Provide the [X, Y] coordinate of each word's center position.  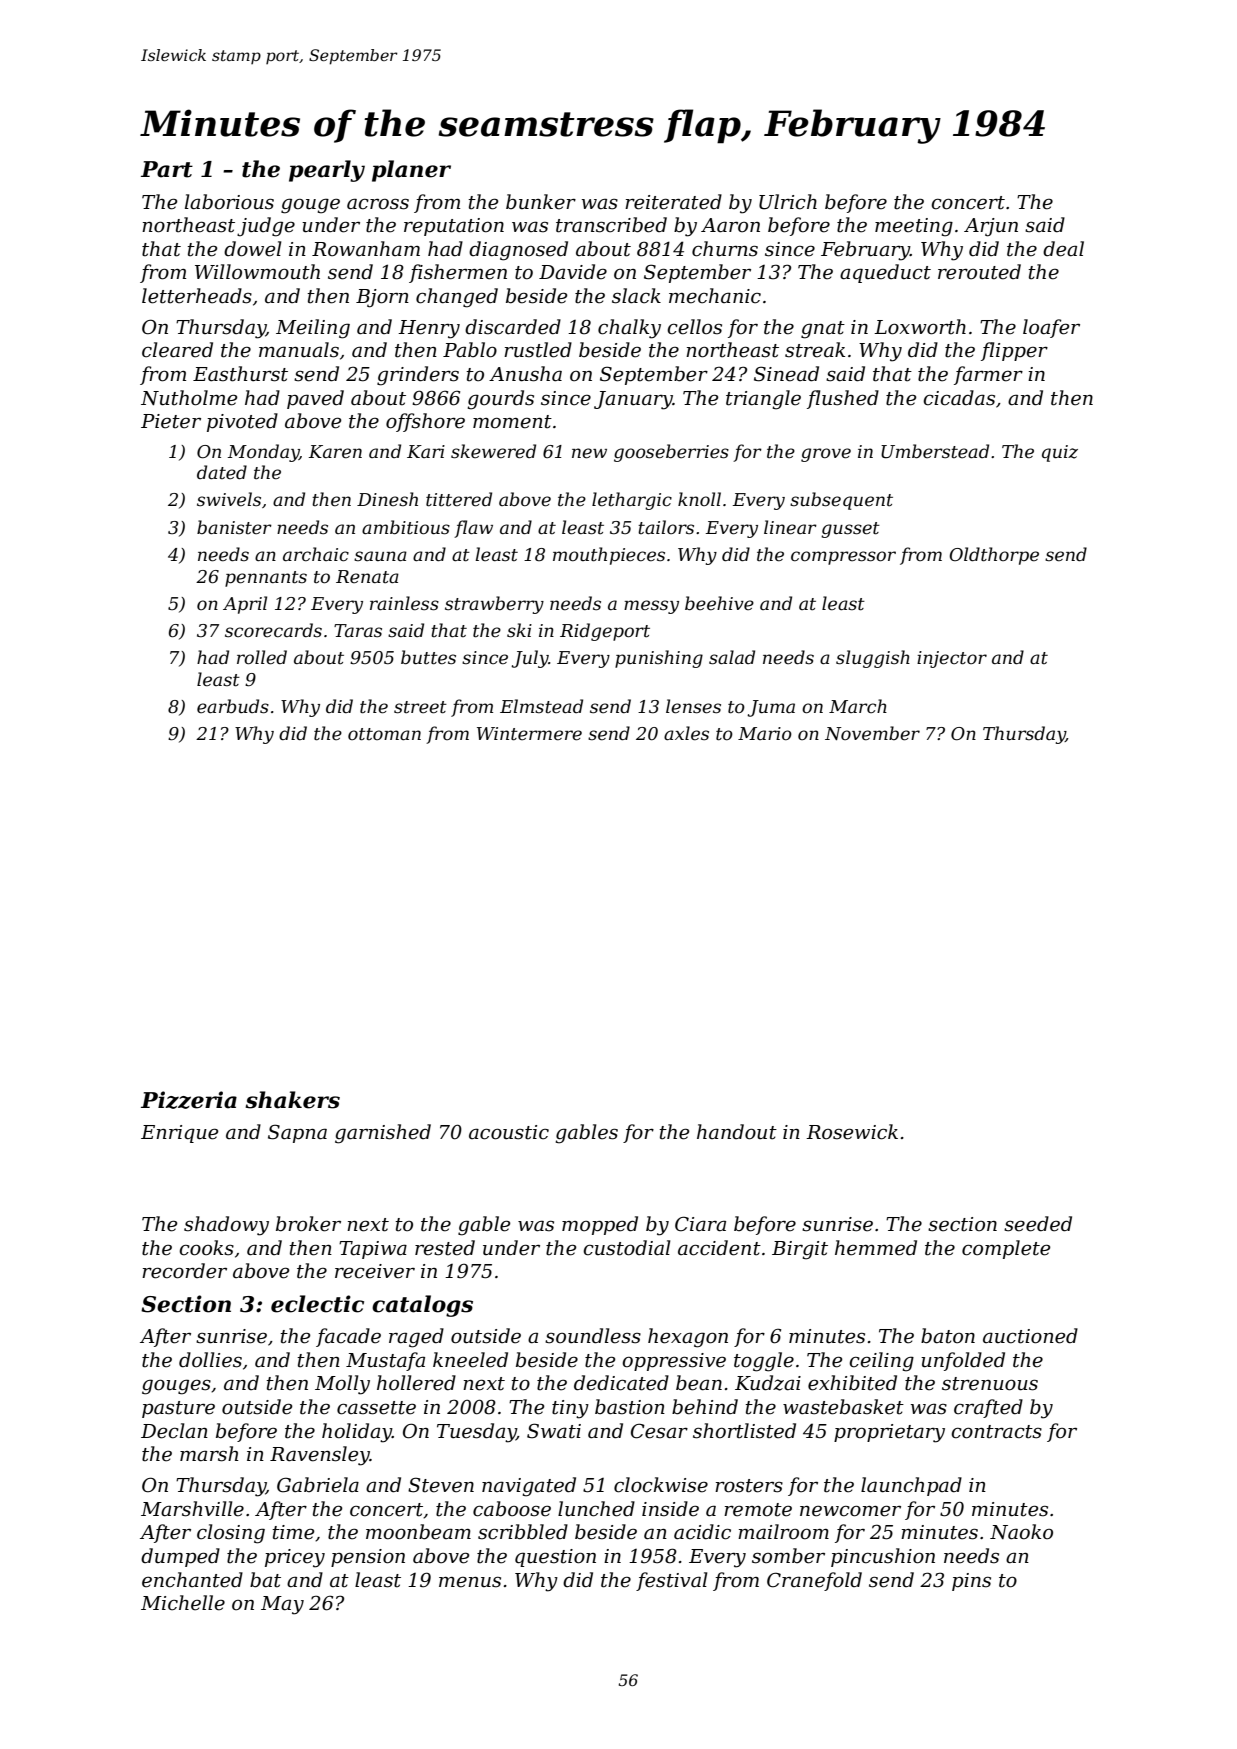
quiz [1060, 453]
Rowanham [366, 249]
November [872, 733]
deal [1063, 249]
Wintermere [529, 734]
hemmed [876, 1248]
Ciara [700, 1224]
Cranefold [814, 1581]
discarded [513, 327]
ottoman [384, 734]
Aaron [730, 225]
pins [971, 1582]
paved [315, 399]
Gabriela [318, 1485]
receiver [375, 1271]
